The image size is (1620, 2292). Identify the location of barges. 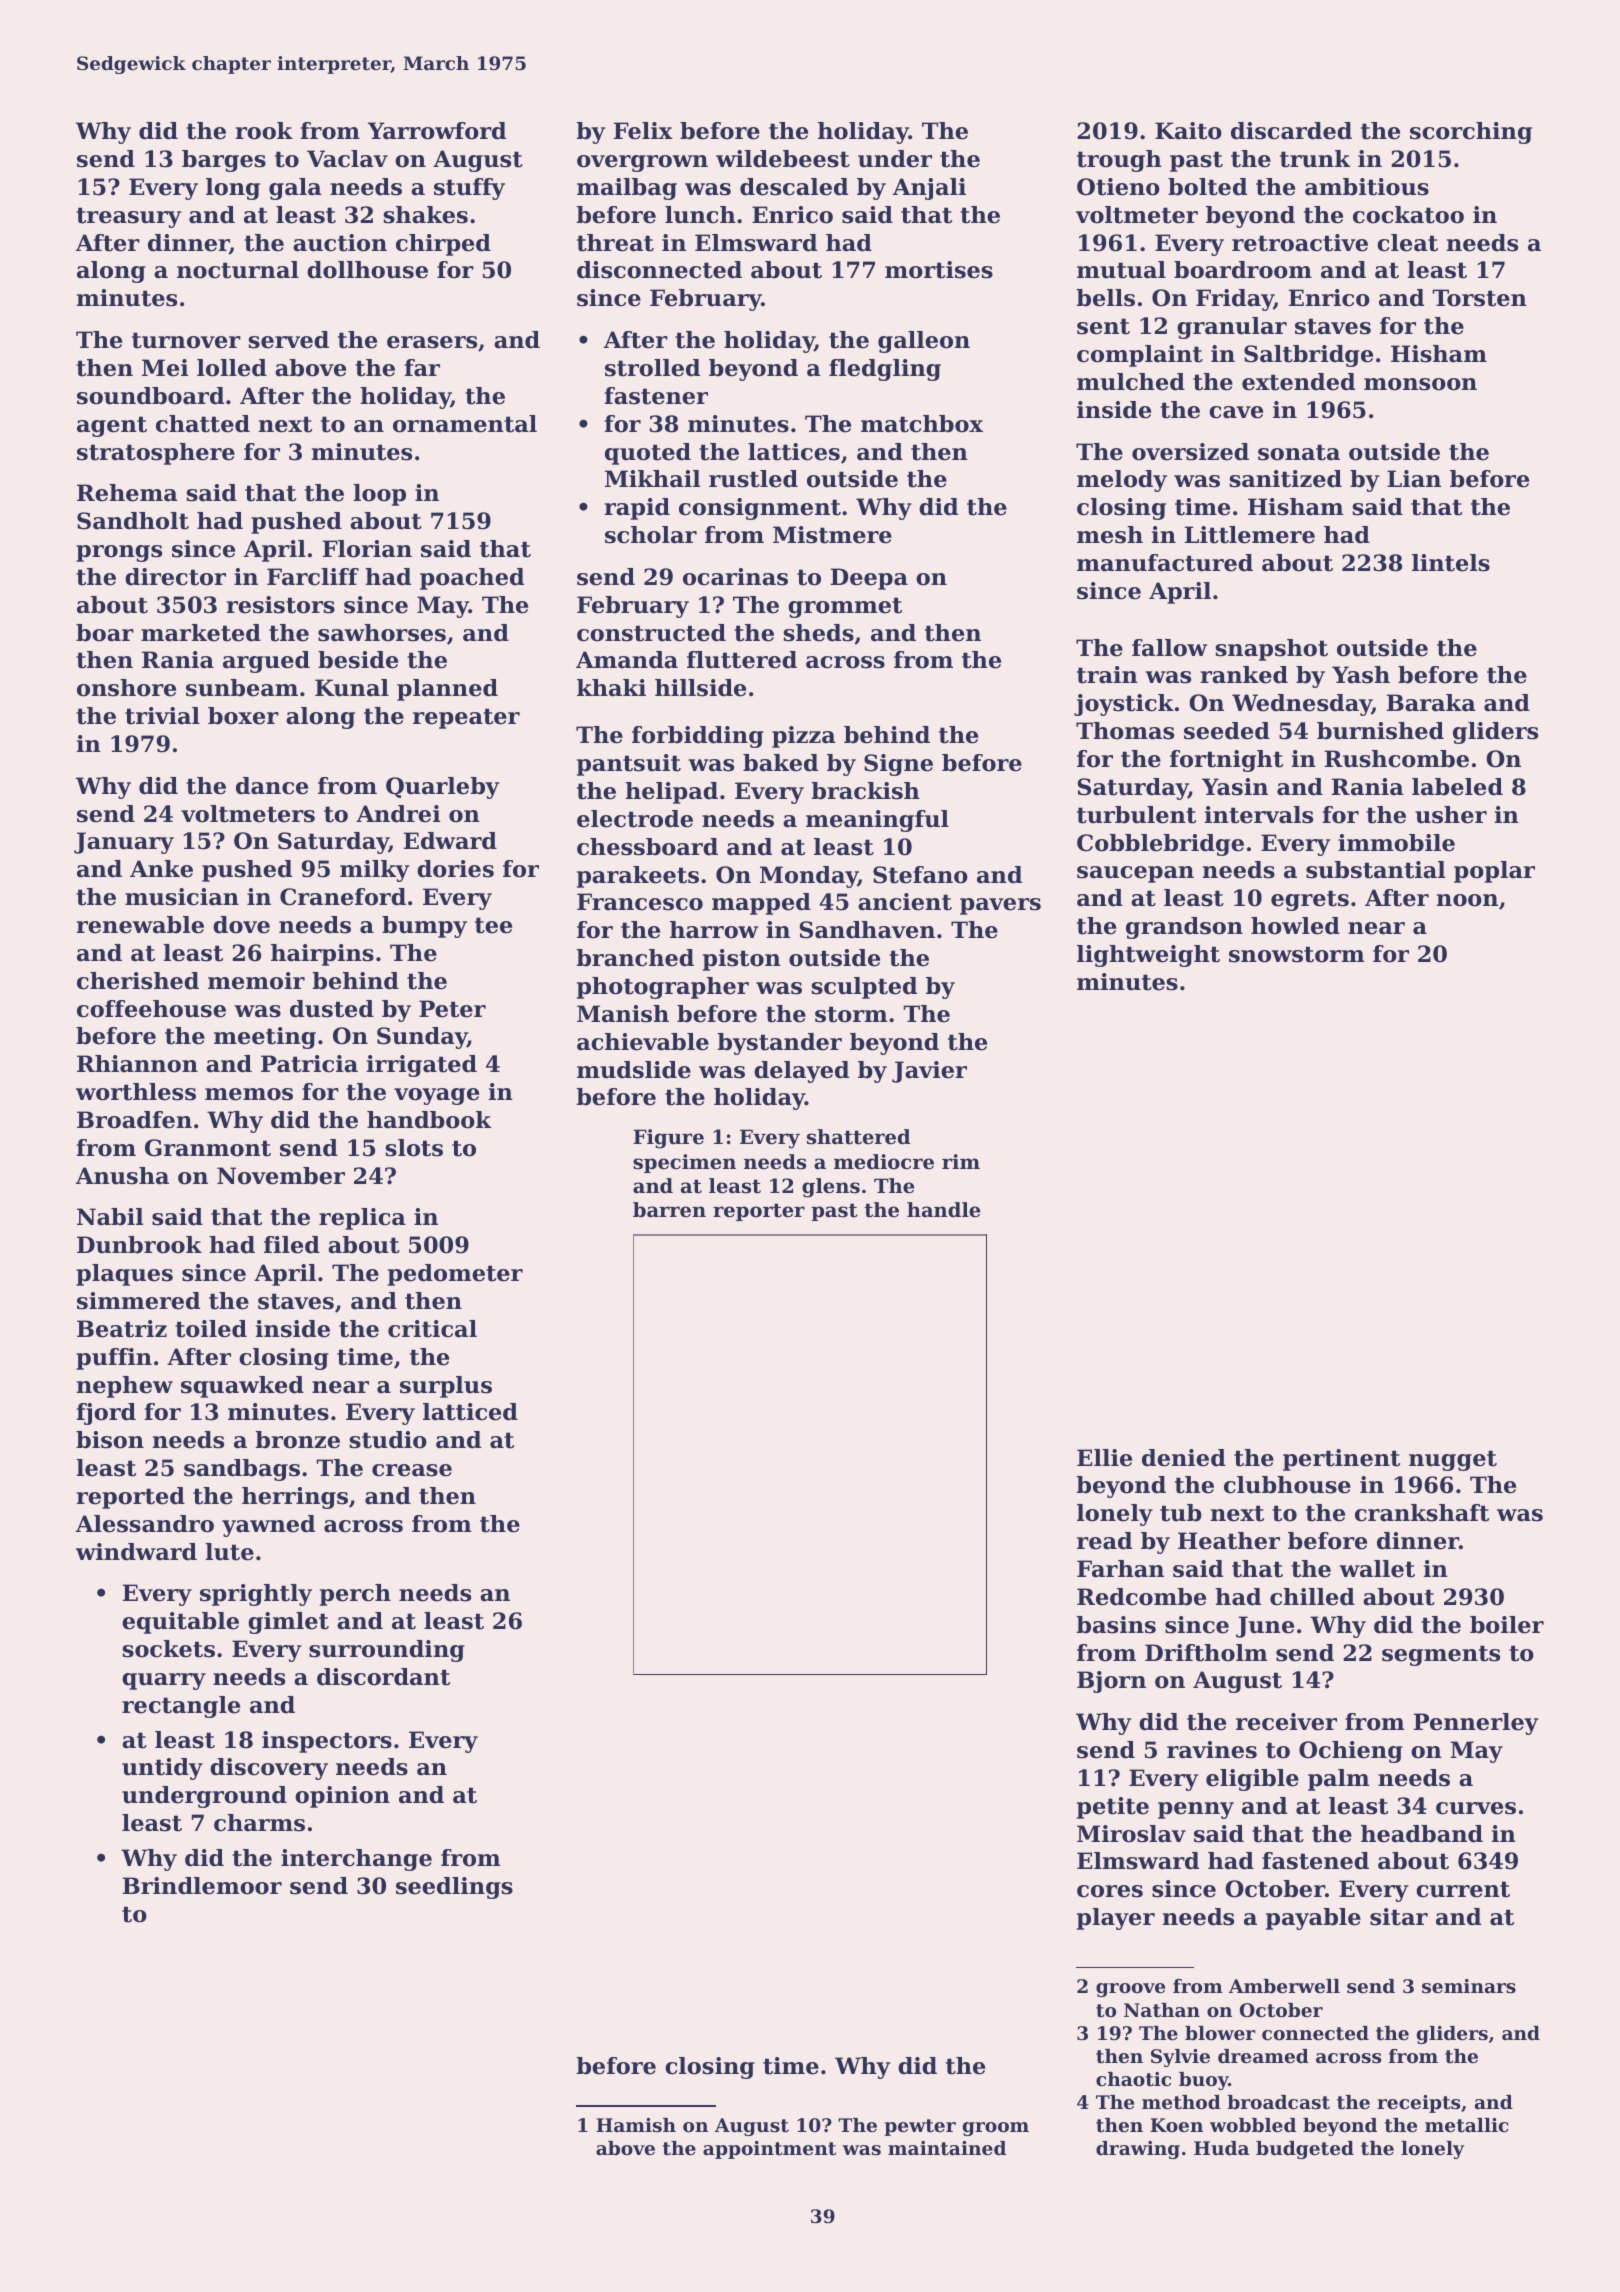
(224, 161).
